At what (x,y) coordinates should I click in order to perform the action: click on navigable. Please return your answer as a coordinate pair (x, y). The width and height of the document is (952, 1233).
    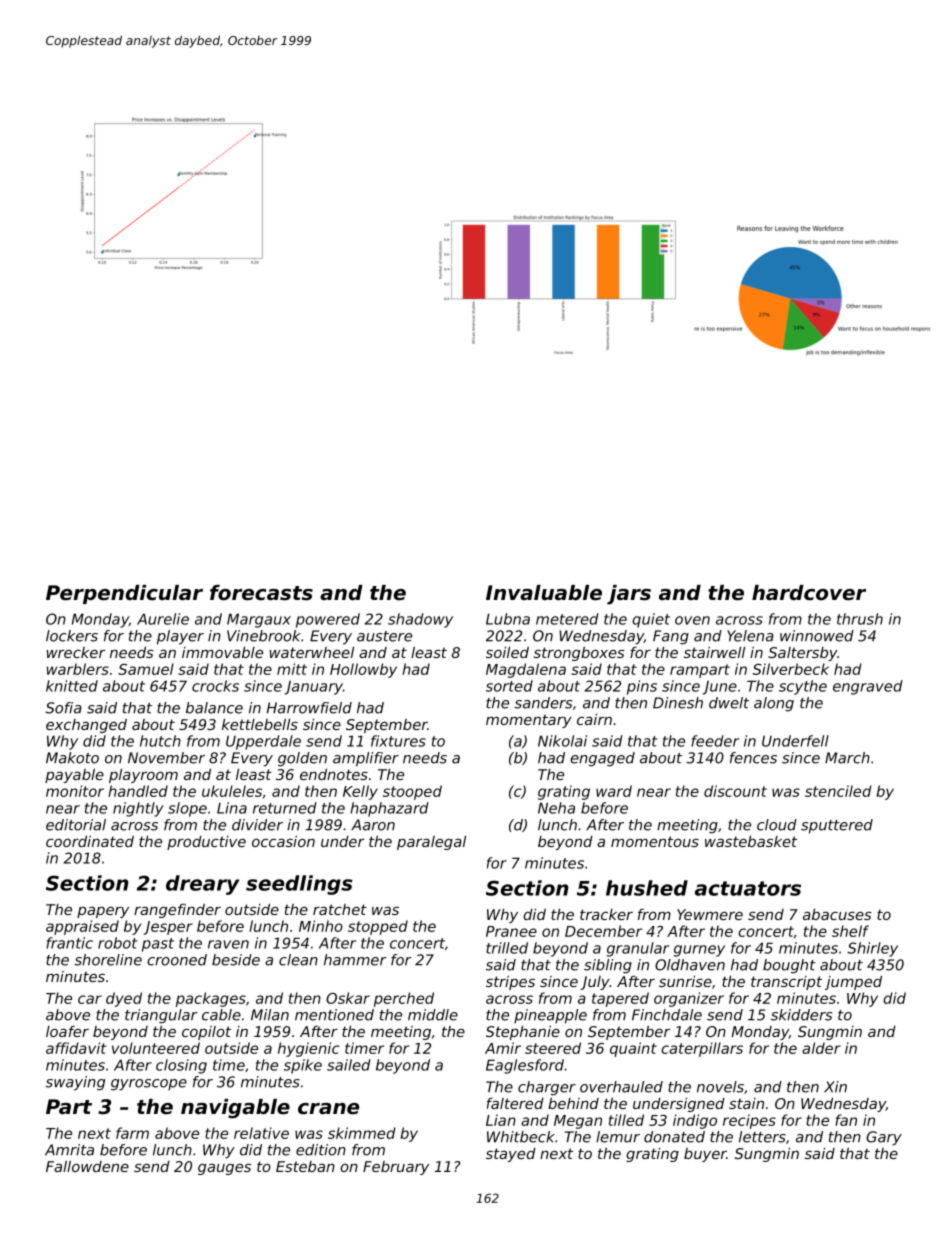
    Looking at the image, I should click on (235, 1109).
